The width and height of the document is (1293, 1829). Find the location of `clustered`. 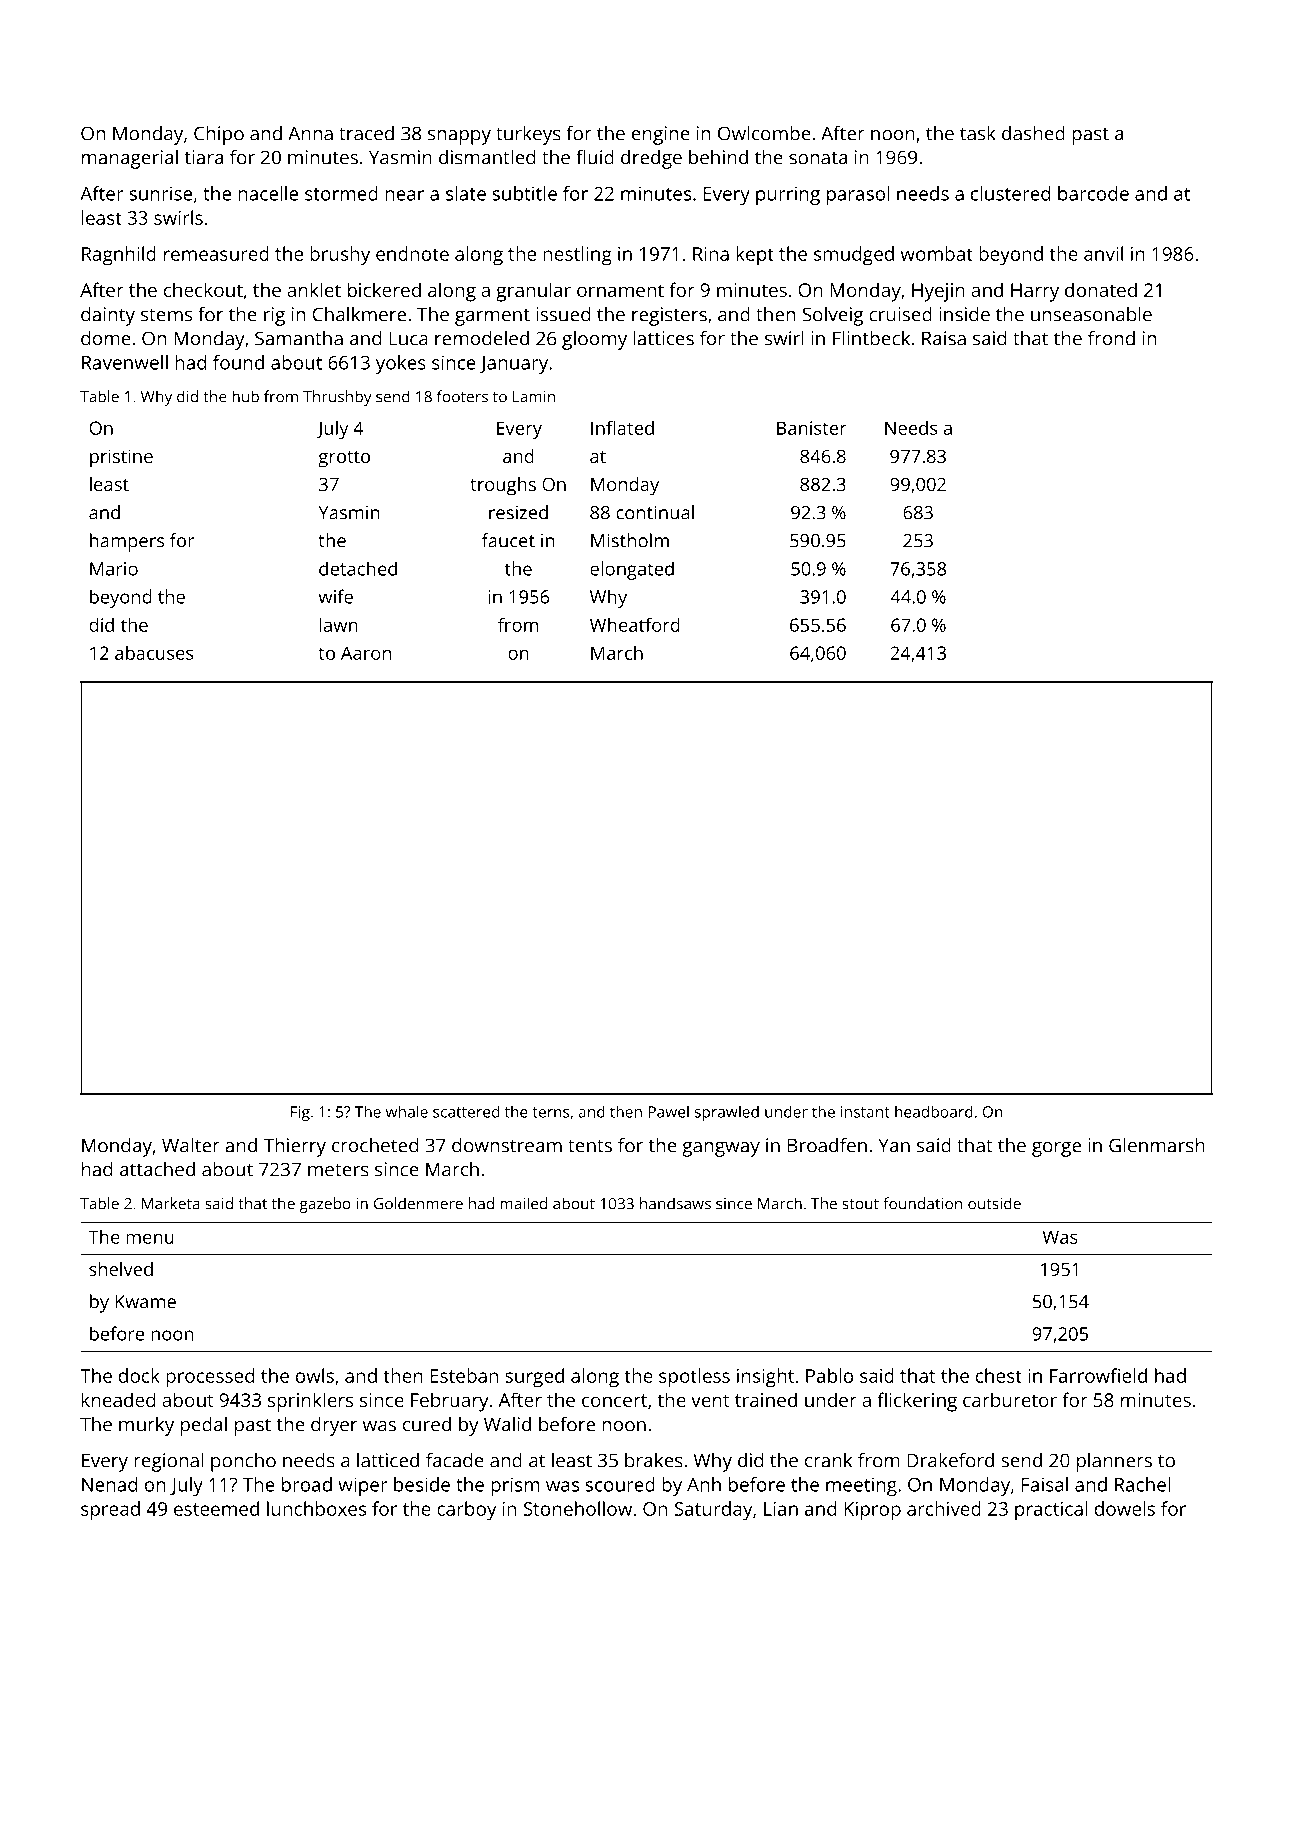

clustered is located at coordinates (1010, 193).
